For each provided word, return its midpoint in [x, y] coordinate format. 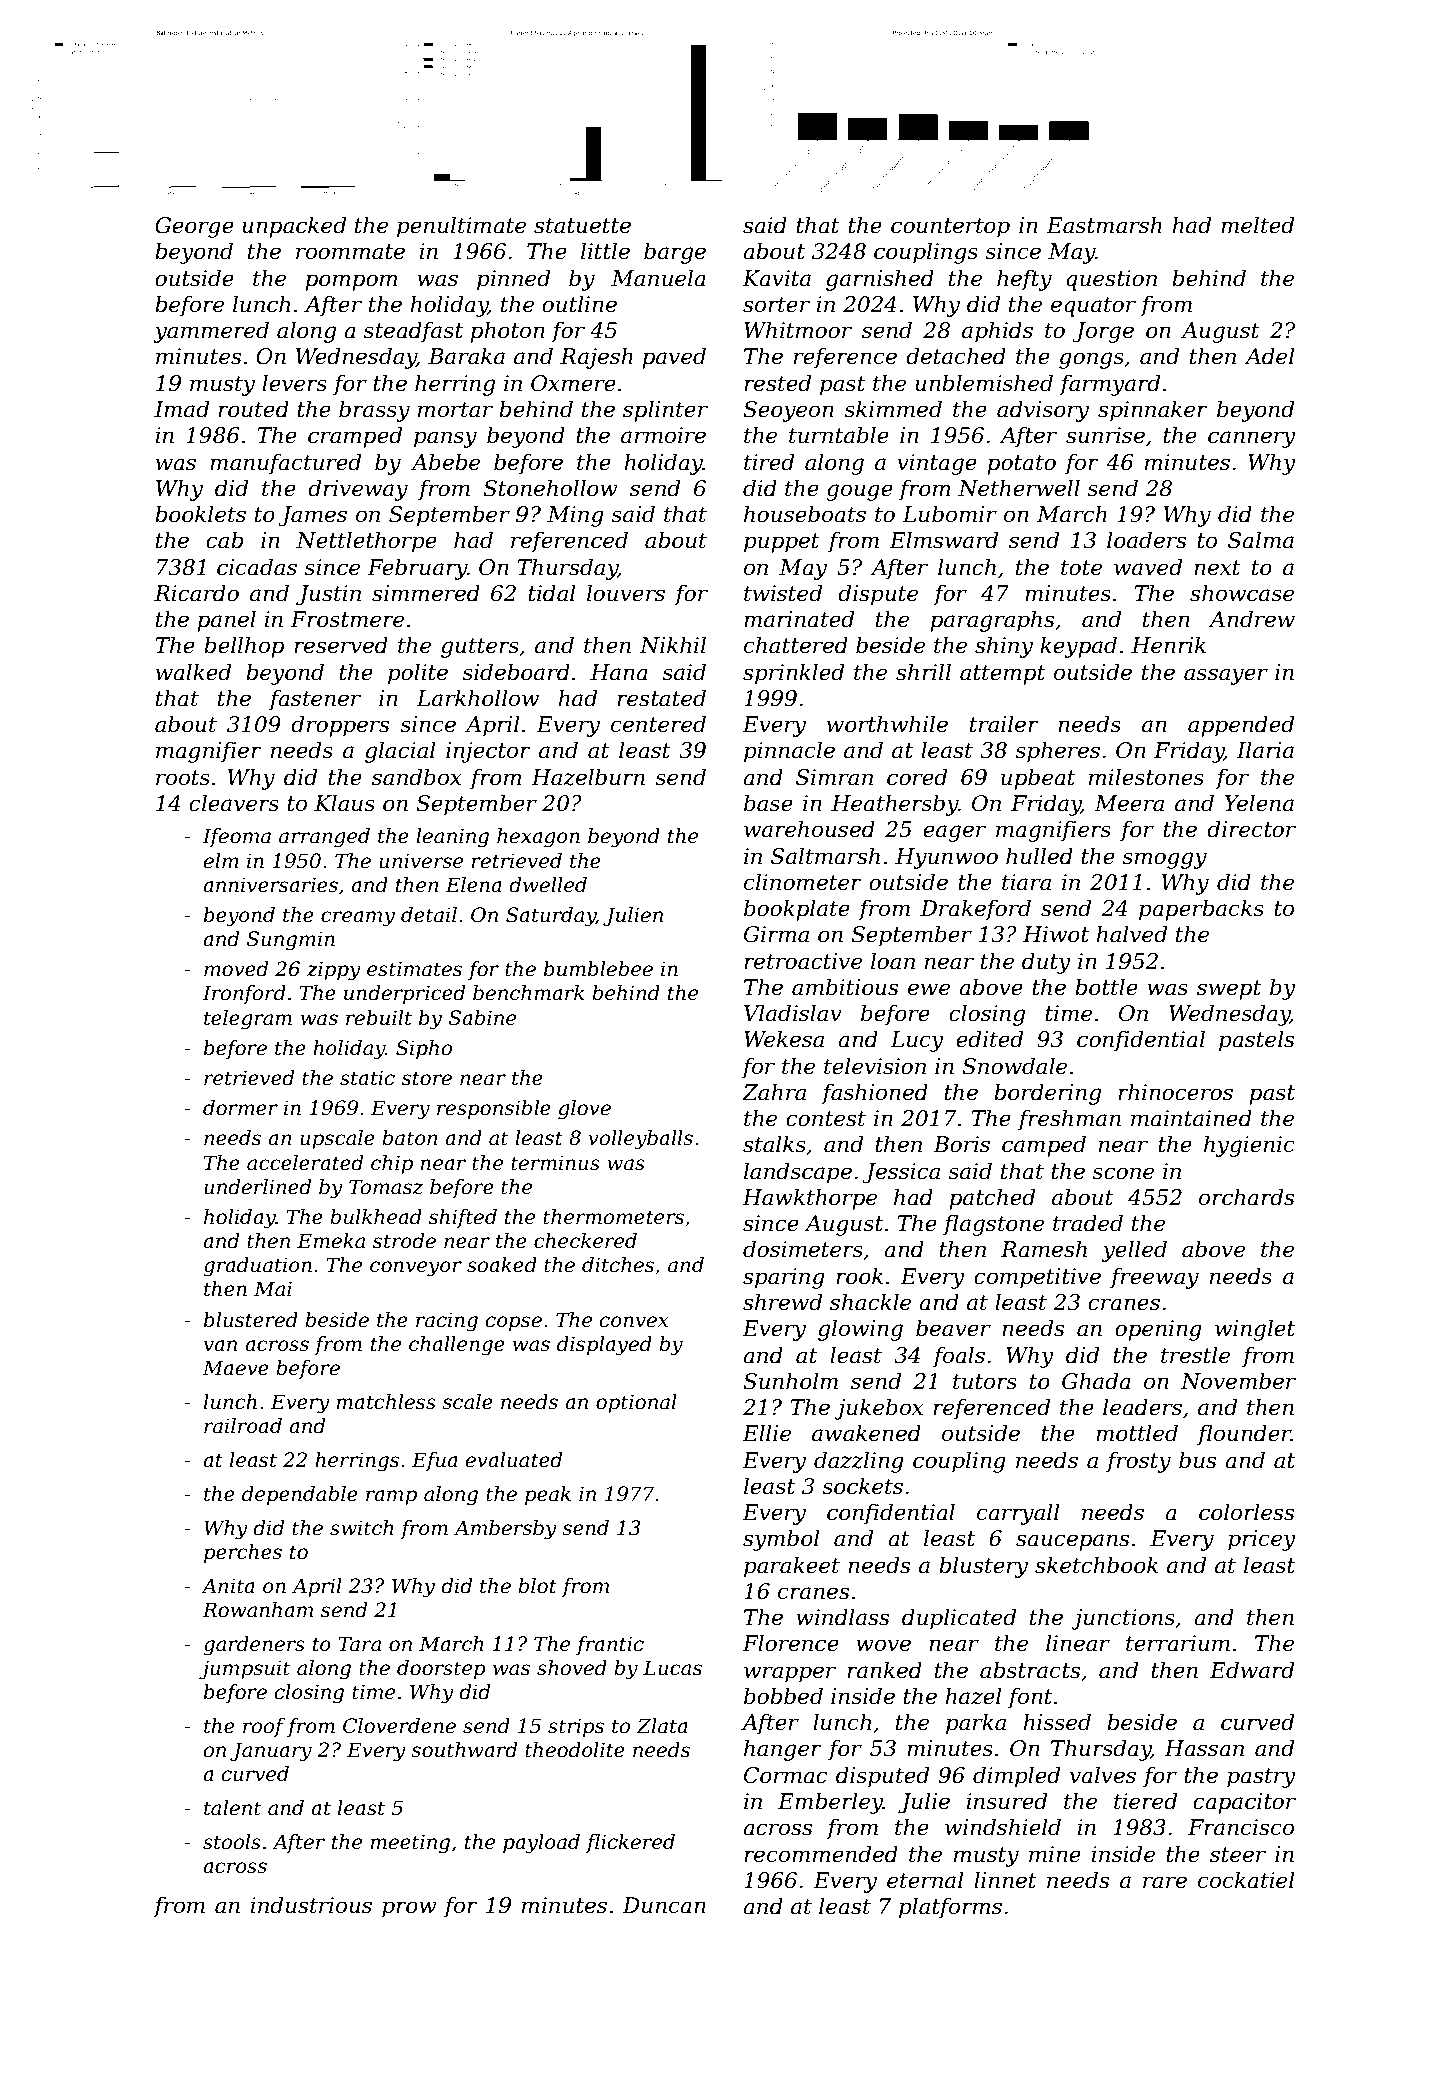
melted [1257, 225]
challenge [457, 1346]
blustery [983, 1567]
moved [236, 969]
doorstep [441, 1669]
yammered [211, 332]
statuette [582, 226]
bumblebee [598, 969]
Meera [1129, 803]
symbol [781, 1540]
